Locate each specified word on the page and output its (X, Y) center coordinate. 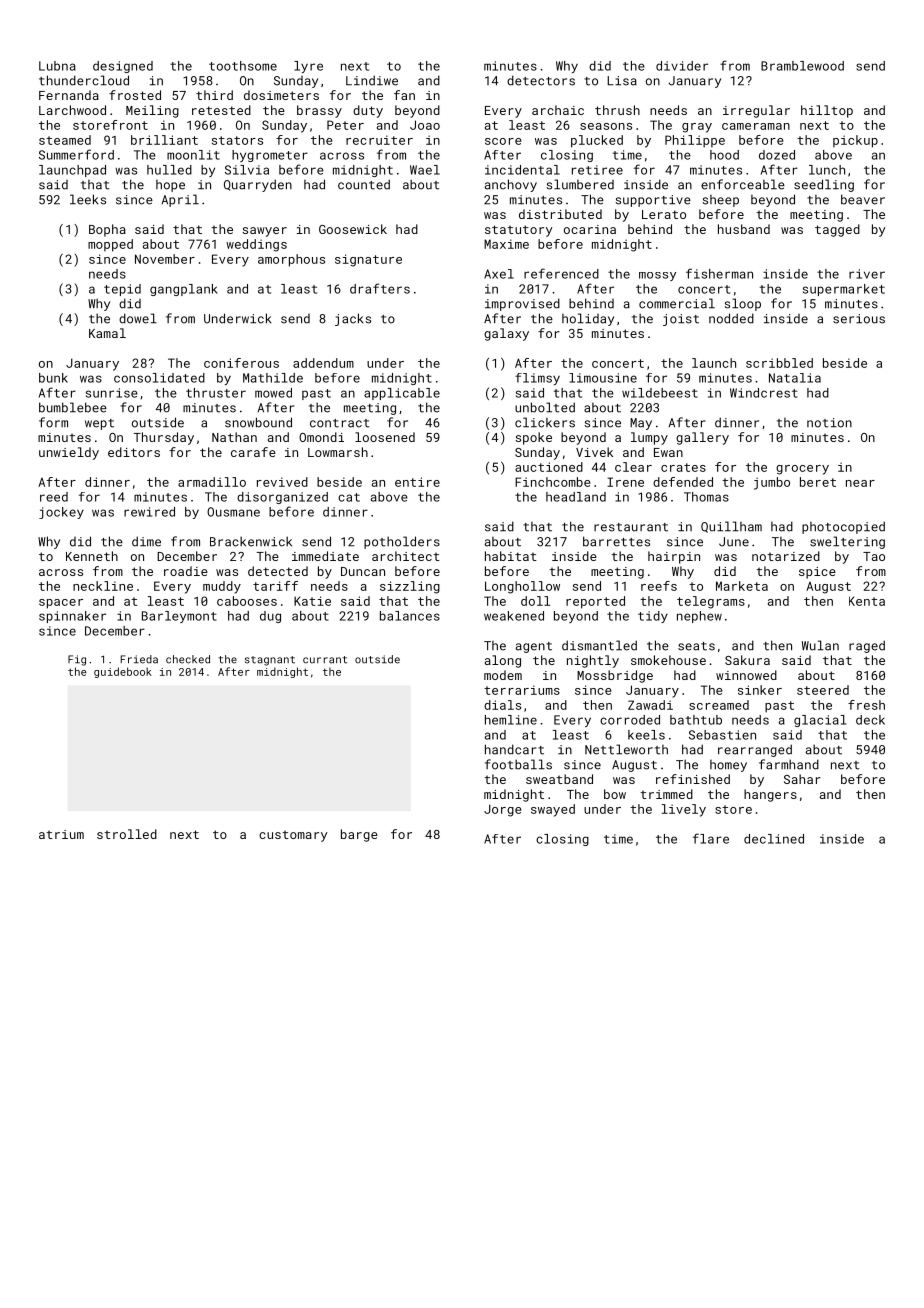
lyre (308, 67)
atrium (61, 834)
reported (595, 602)
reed (54, 497)
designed (123, 67)
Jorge (502, 810)
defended (683, 482)
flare (711, 838)
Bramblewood (802, 66)
